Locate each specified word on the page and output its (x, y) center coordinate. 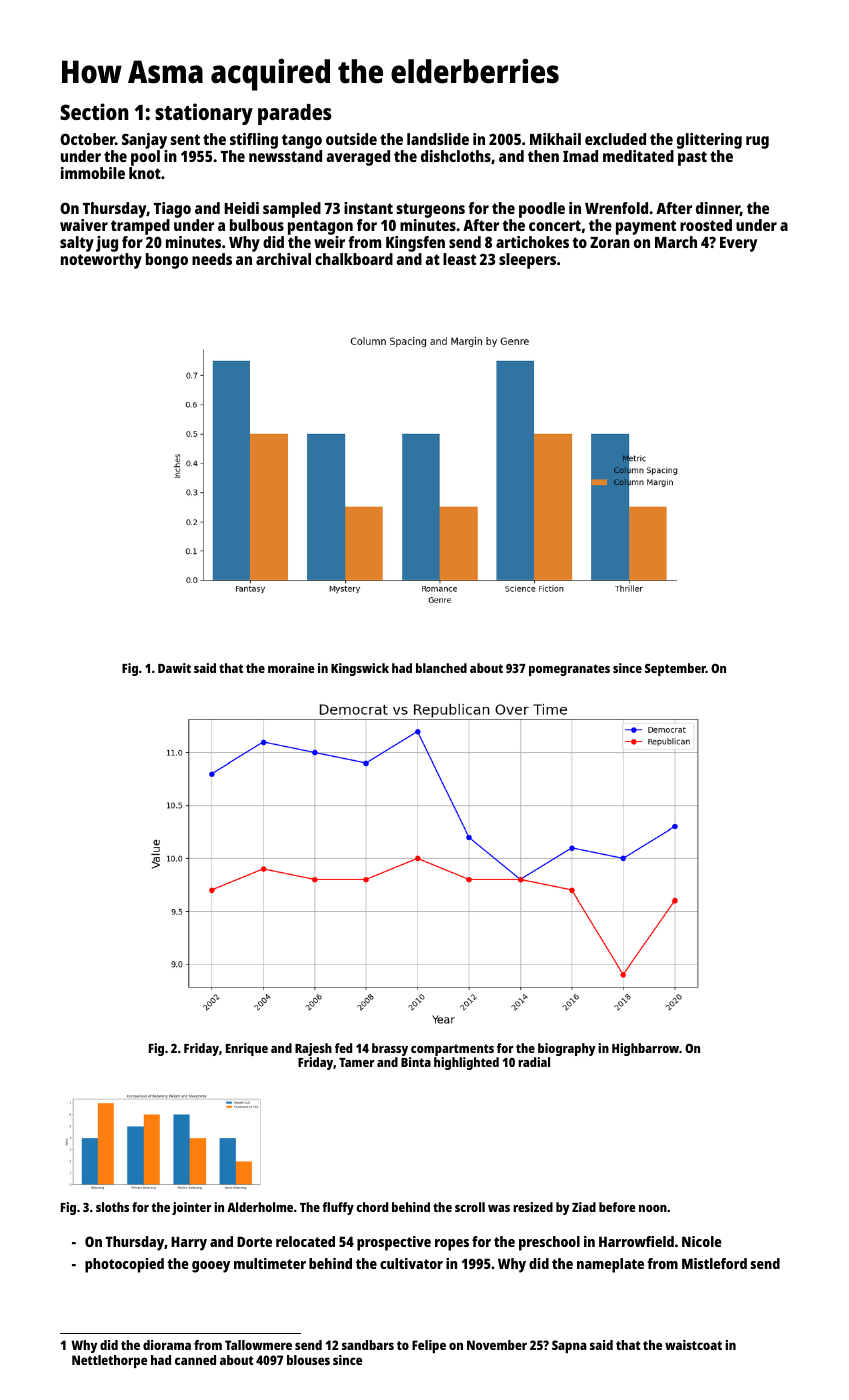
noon (653, 1208)
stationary (204, 114)
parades (295, 114)
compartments (452, 1050)
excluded (615, 139)
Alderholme (260, 1207)
